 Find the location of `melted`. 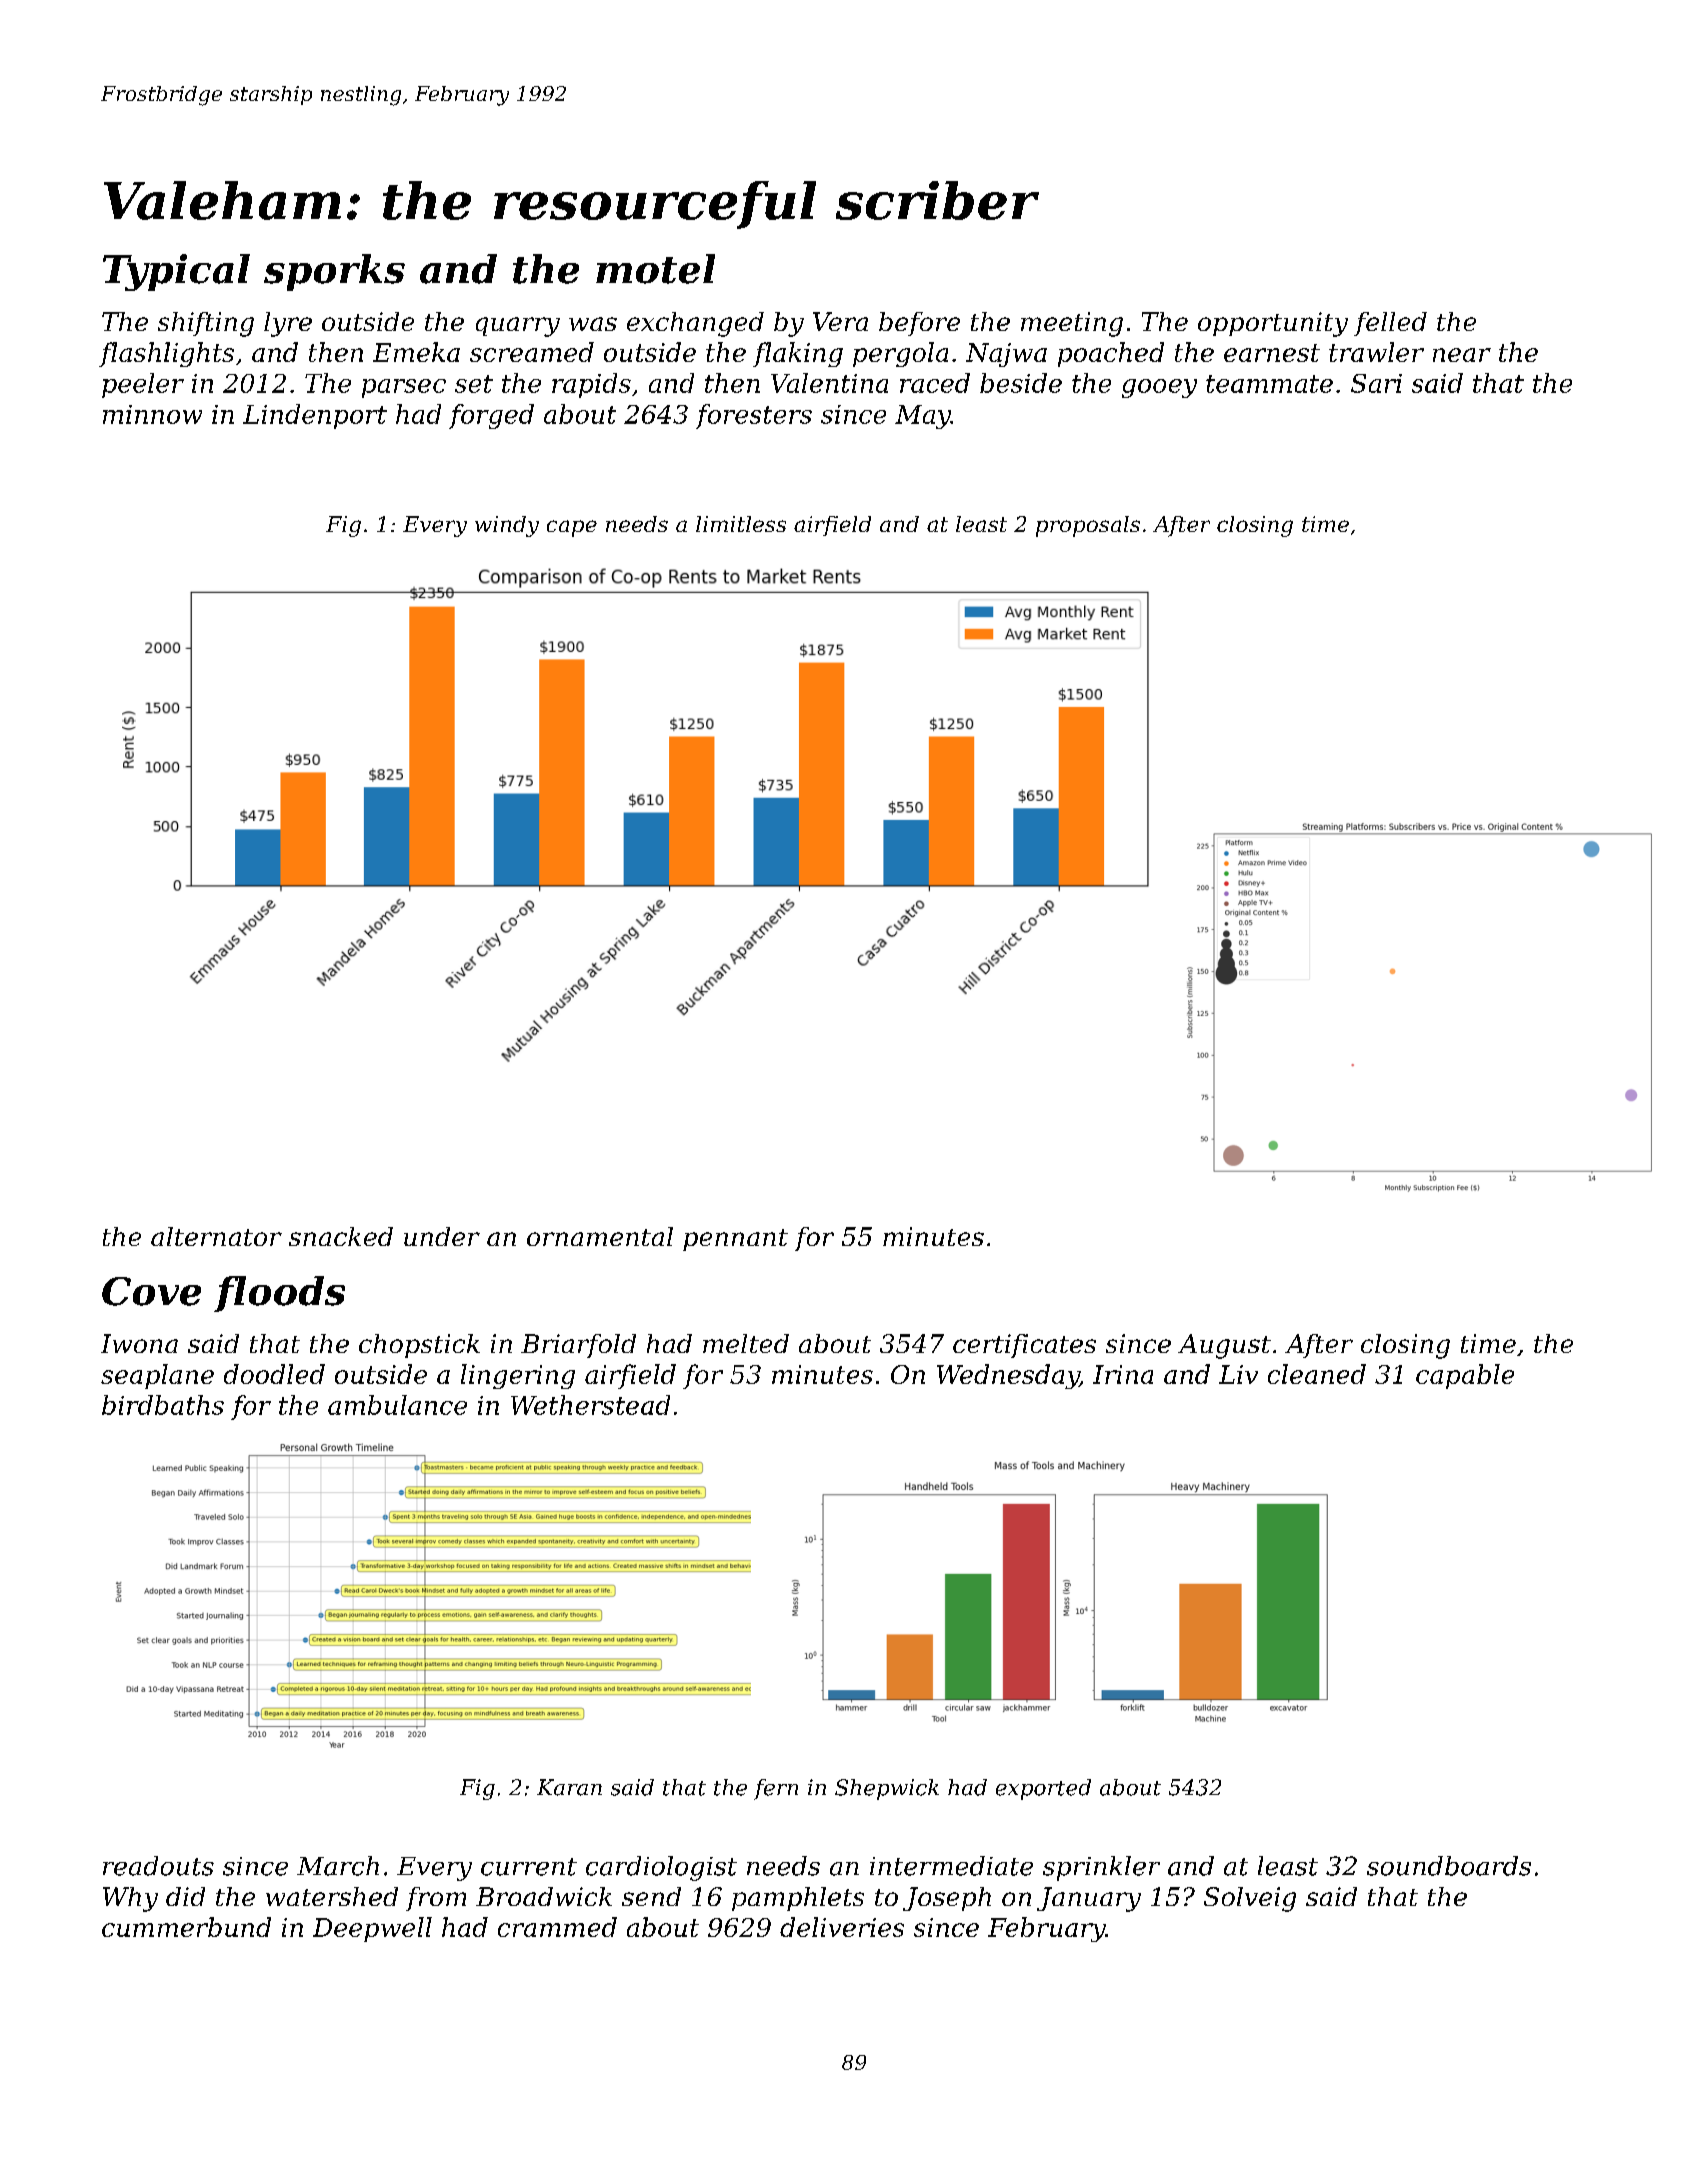

melted is located at coordinates (746, 1343).
